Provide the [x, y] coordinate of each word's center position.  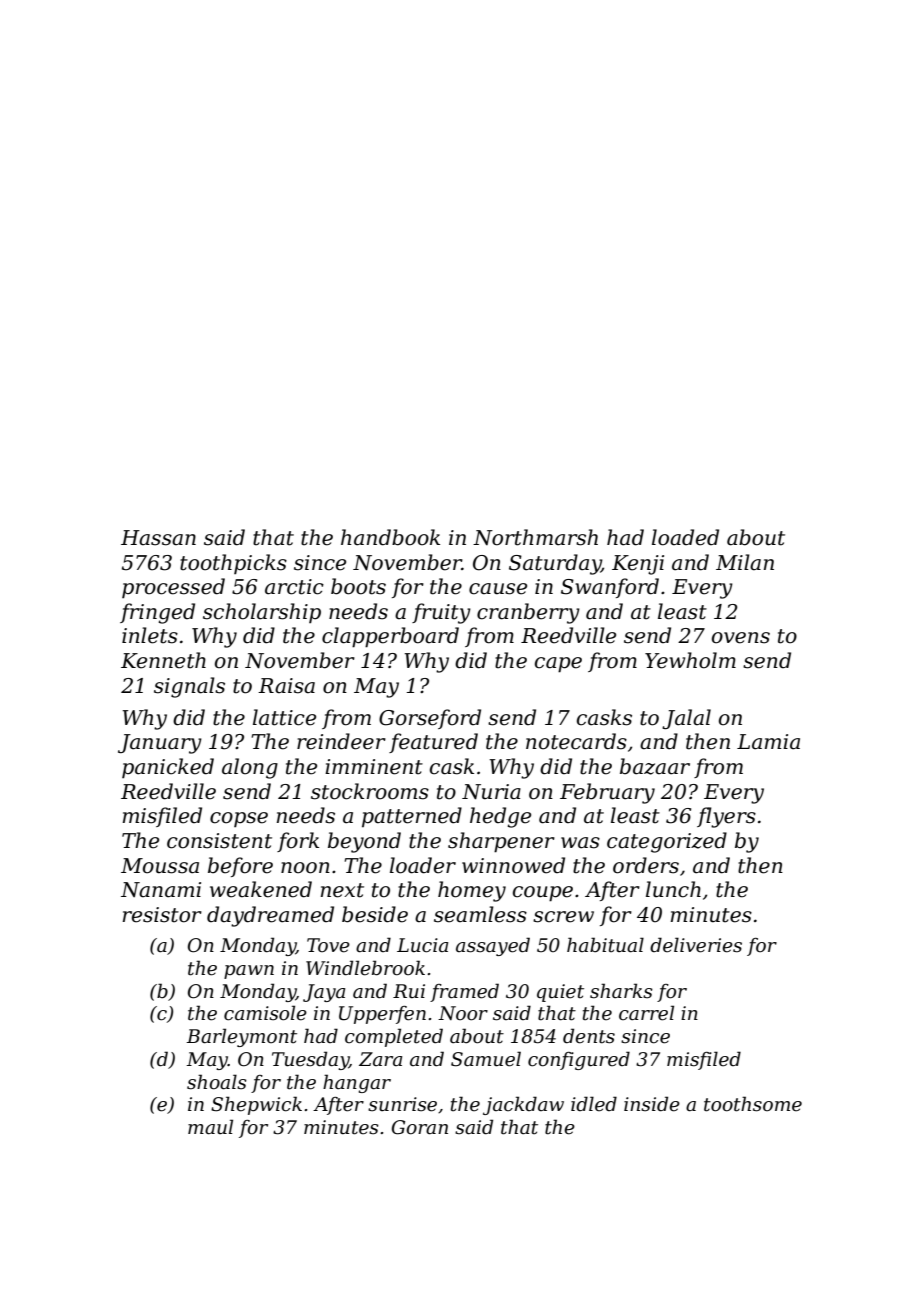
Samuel [486, 1059]
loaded [685, 537]
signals [189, 687]
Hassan [158, 538]
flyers [726, 817]
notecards [576, 741]
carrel [646, 1013]
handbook [390, 537]
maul [210, 1127]
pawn [249, 972]
